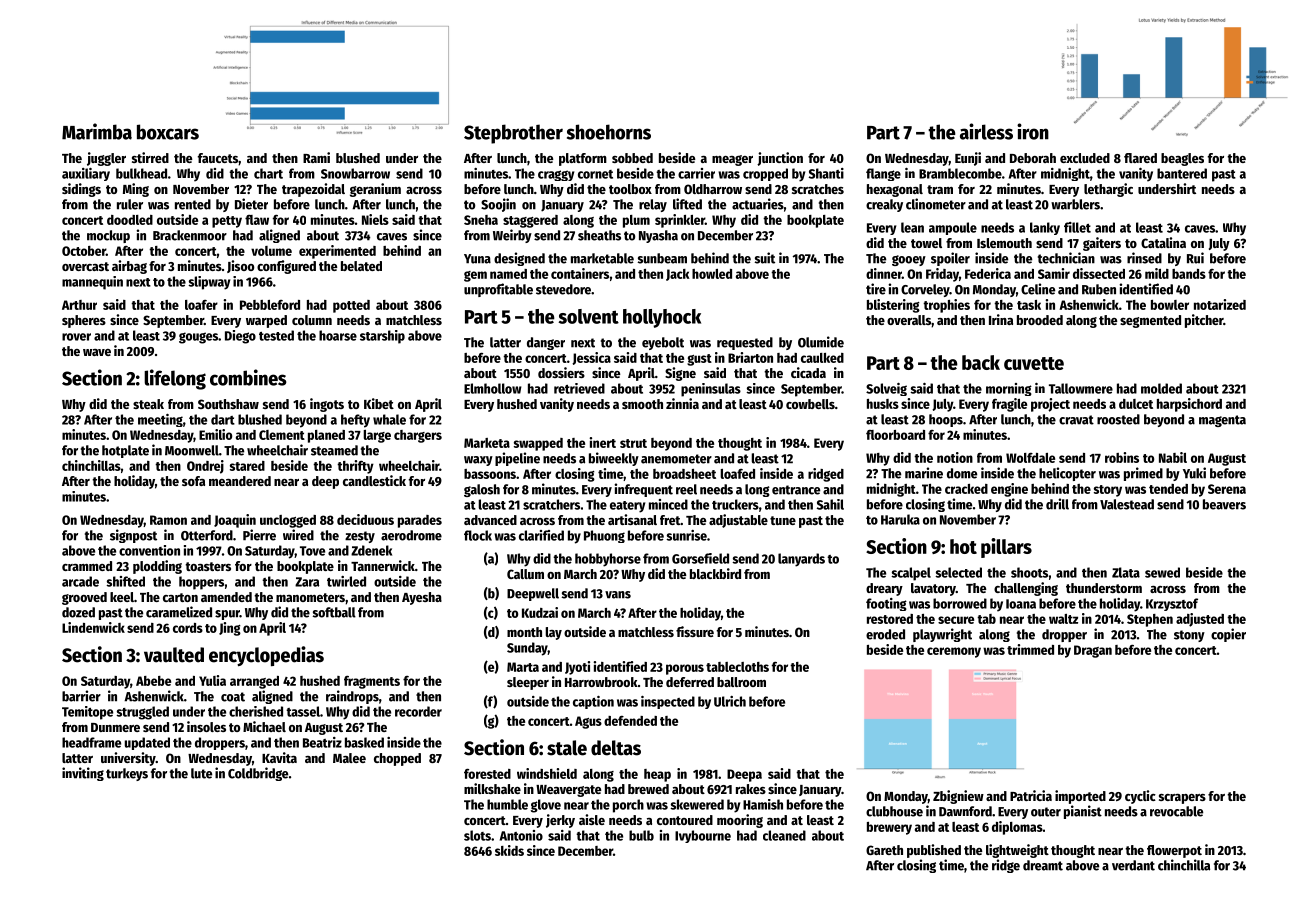 This screenshot has height=924, width=1308. Describe the element at coordinates (960, 173) in the screenshot. I see `Bramblecombe` at that location.
